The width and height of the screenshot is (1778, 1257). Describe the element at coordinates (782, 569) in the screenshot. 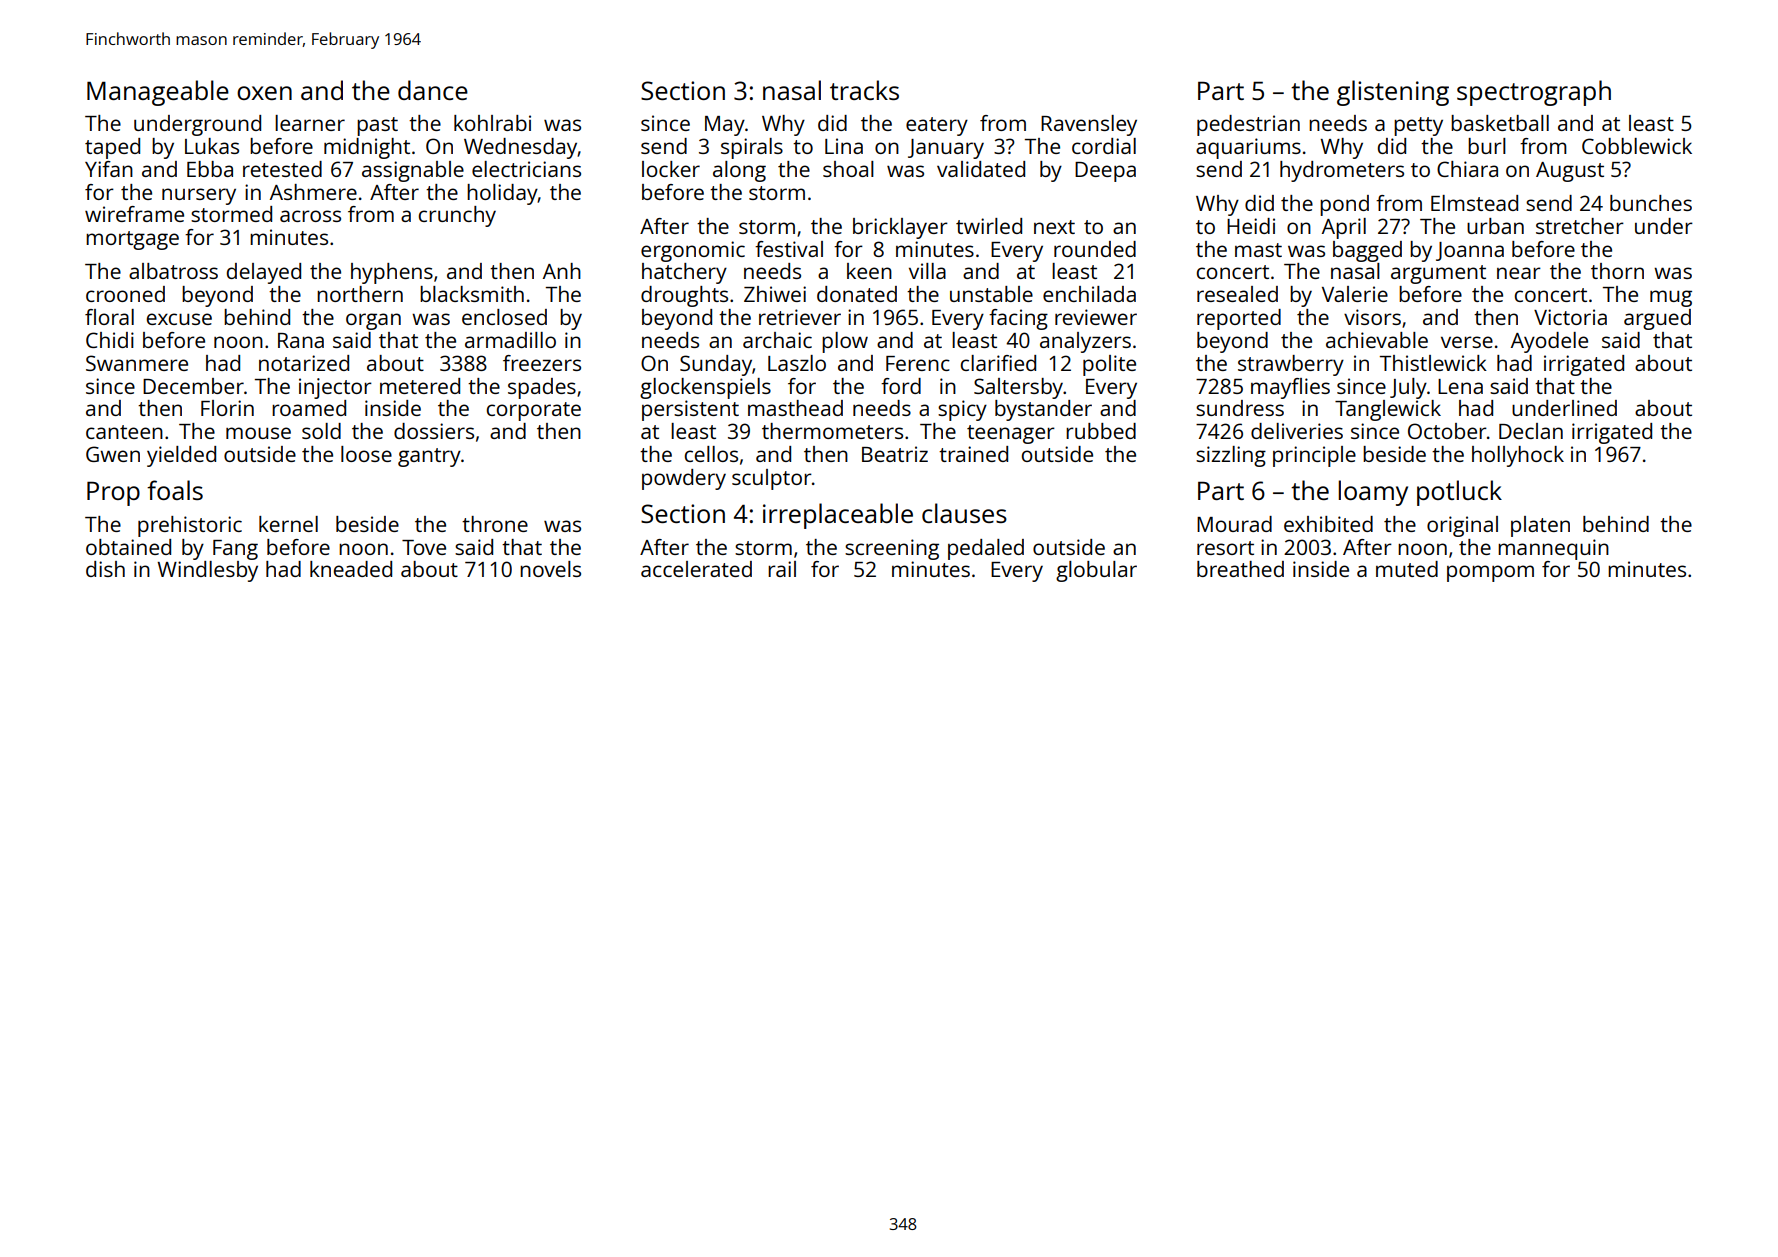

I see `rail` at that location.
